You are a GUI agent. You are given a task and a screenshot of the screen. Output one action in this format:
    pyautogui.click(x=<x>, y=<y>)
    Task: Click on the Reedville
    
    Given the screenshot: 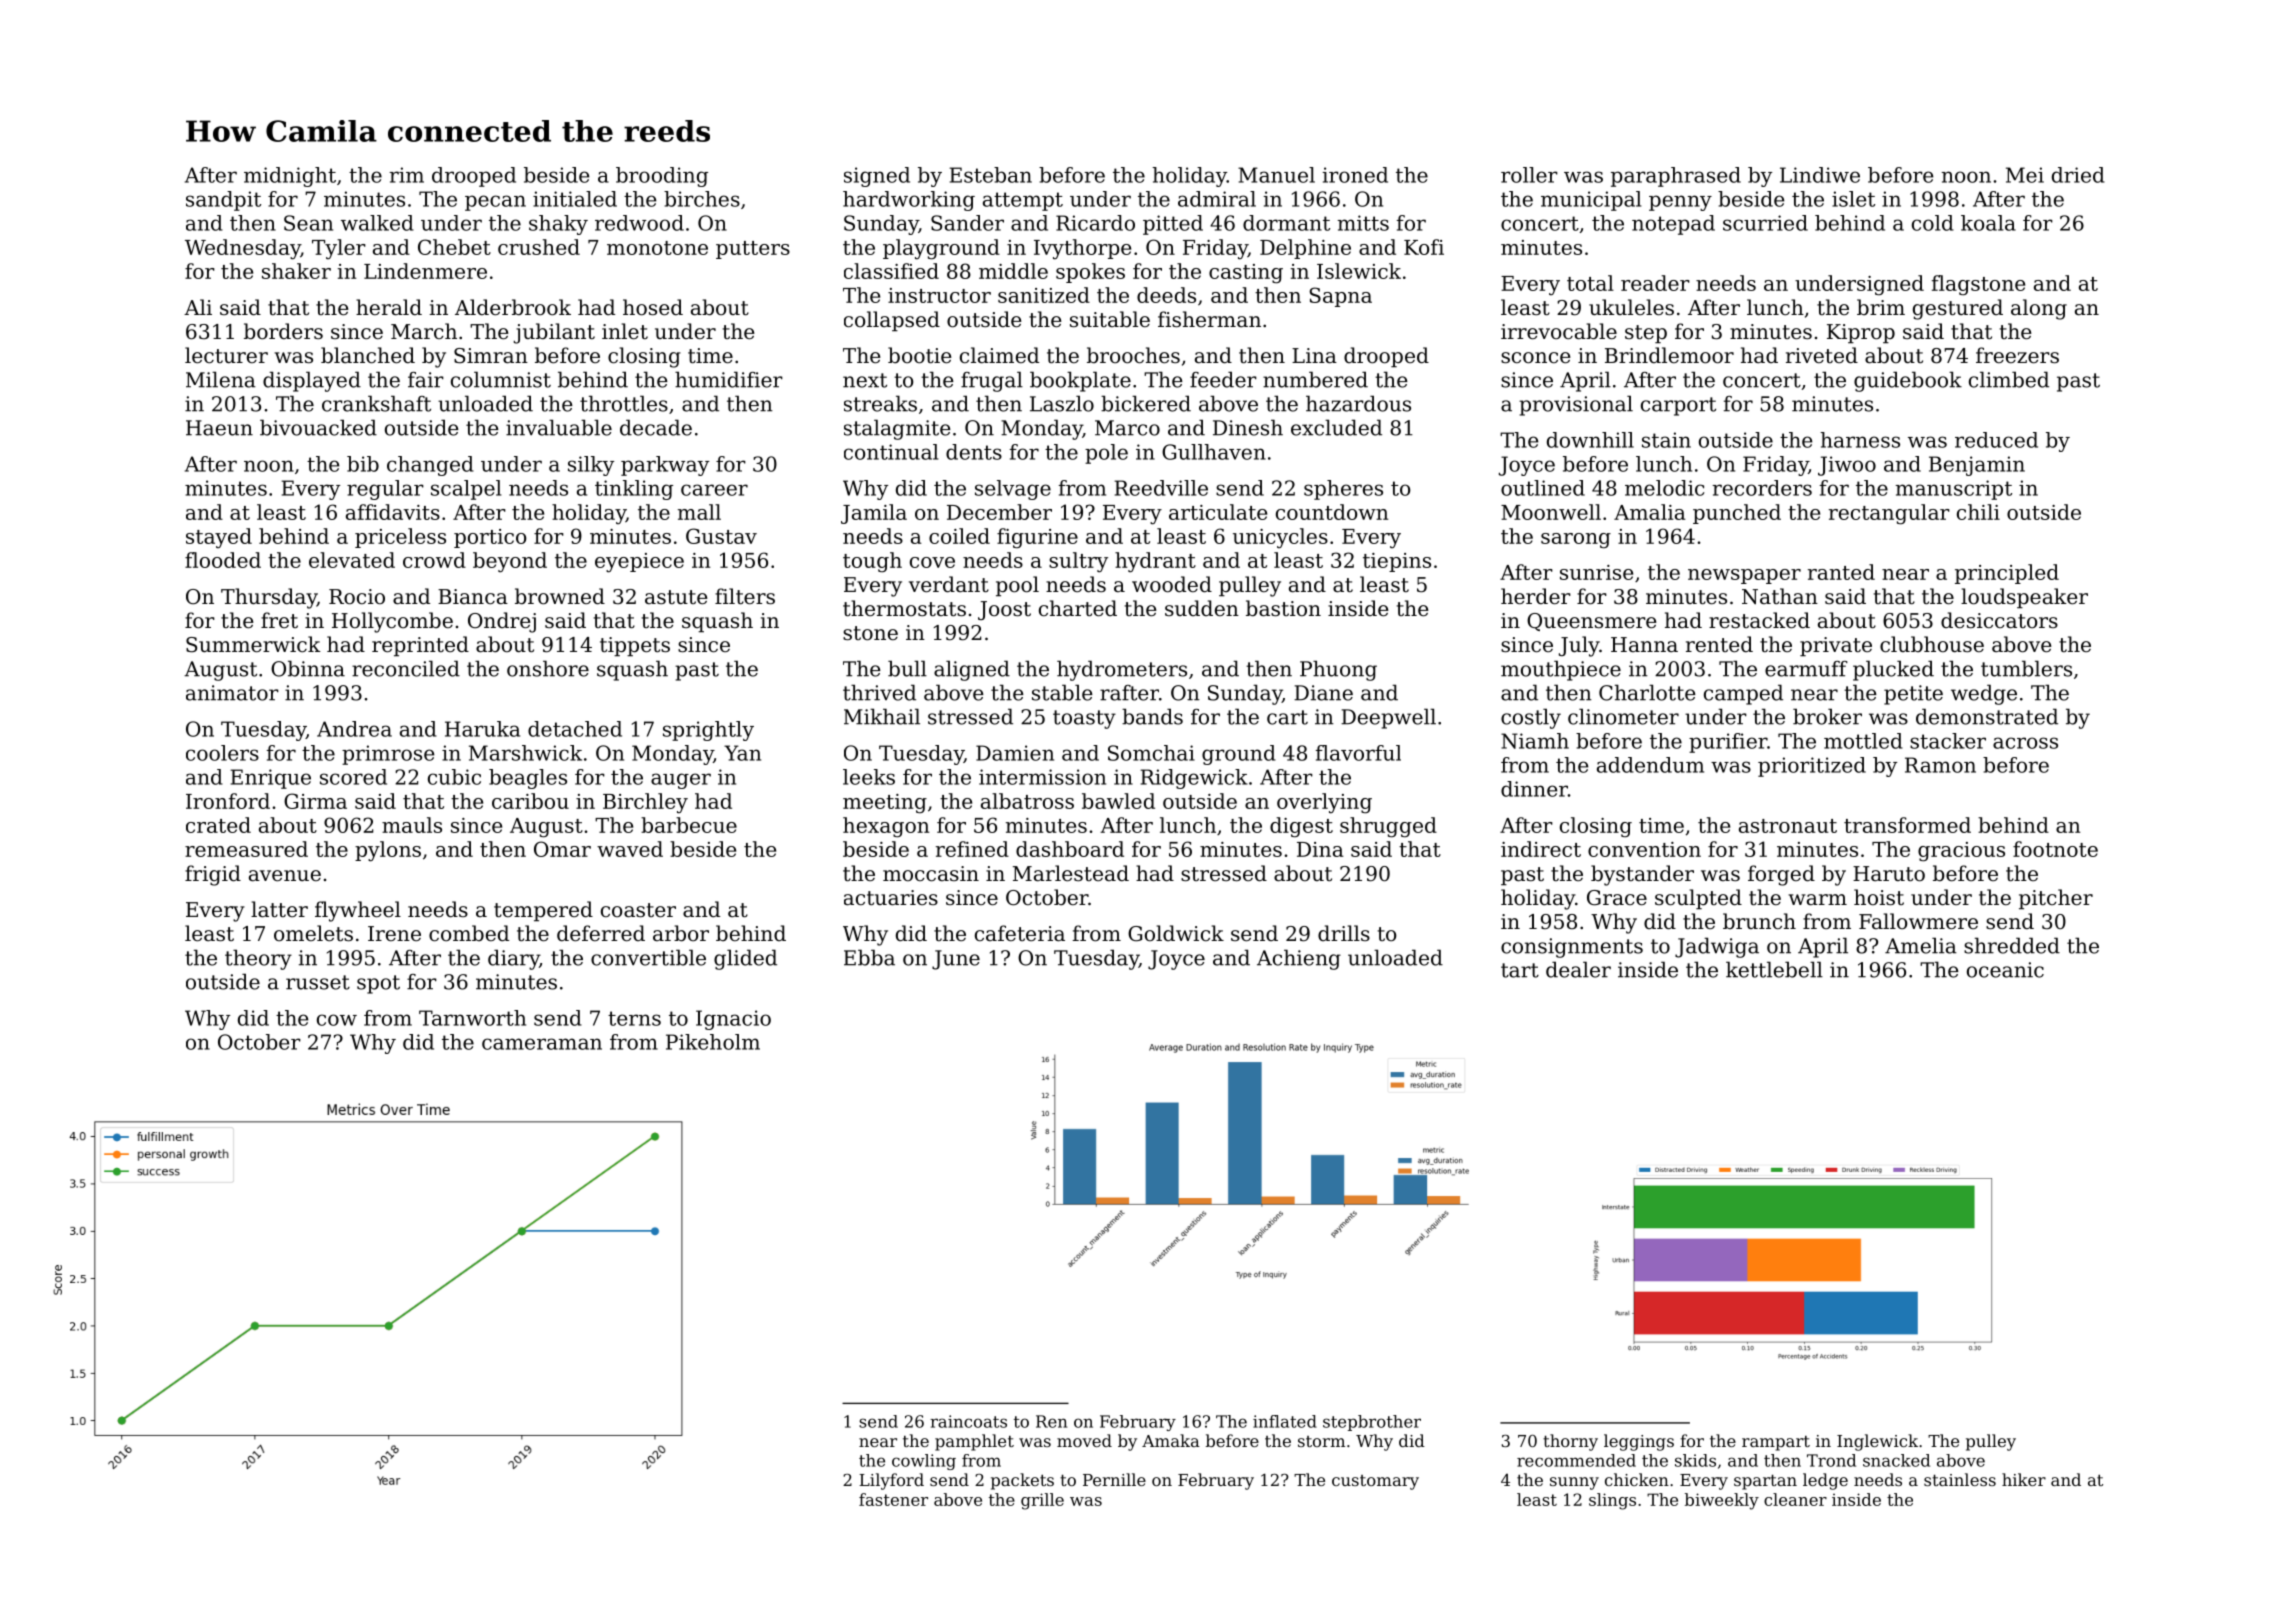 What is the action you would take?
    pyautogui.click(x=1161, y=488)
